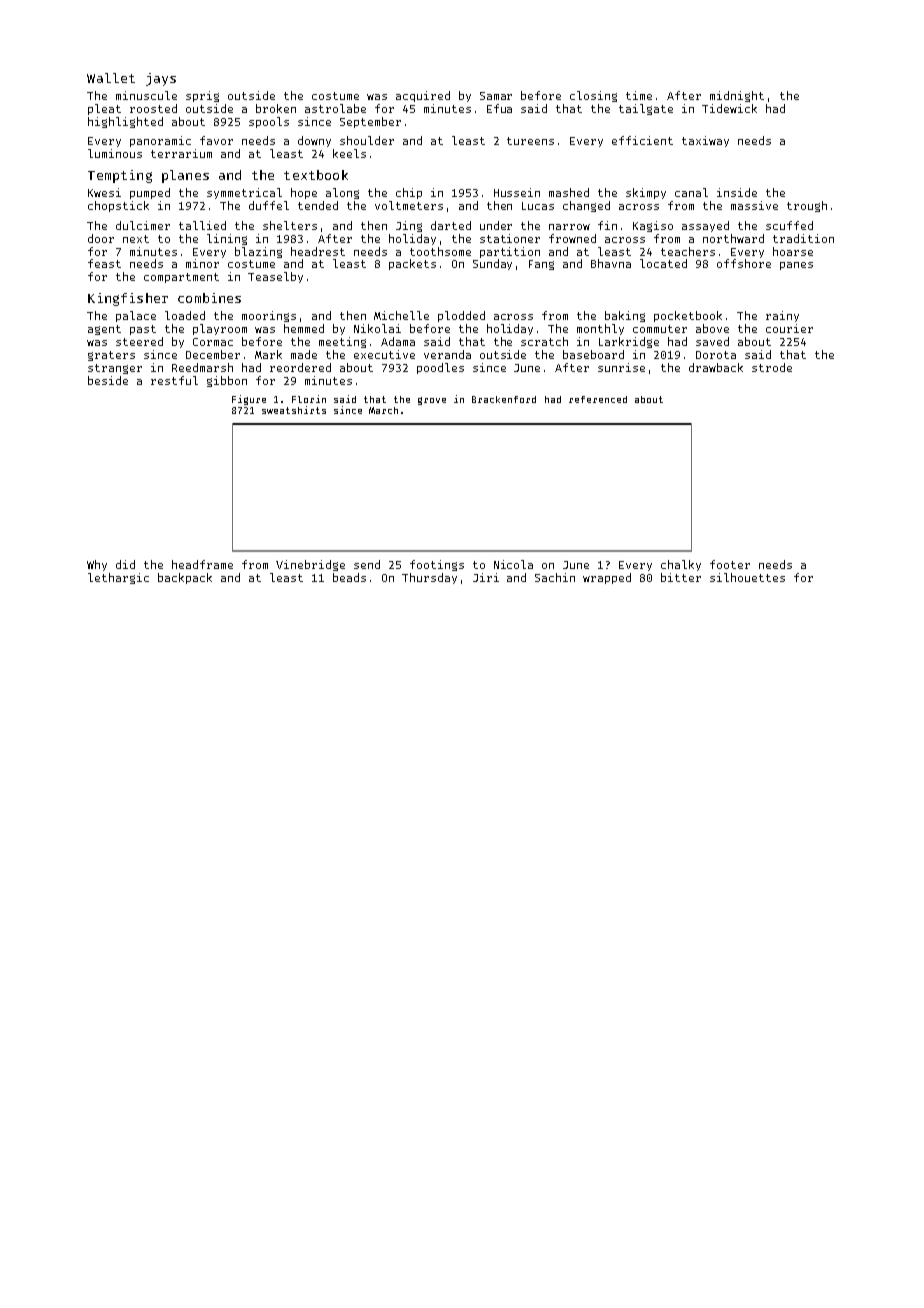 Image resolution: width=924 pixels, height=1308 pixels. I want to click on acquired, so click(423, 96).
